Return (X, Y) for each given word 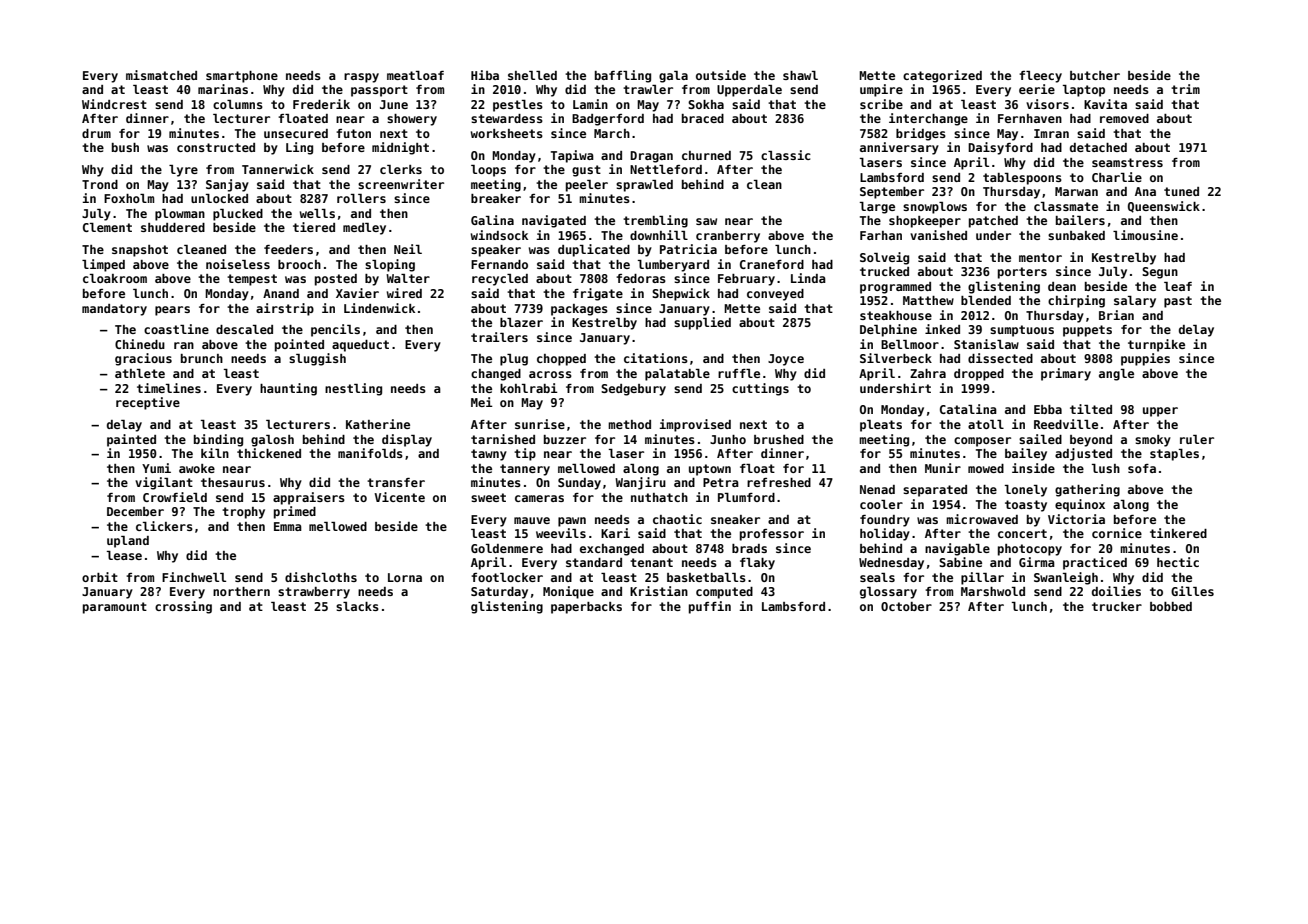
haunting (288, 389)
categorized (942, 76)
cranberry (728, 237)
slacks (357, 606)
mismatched (161, 75)
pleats (881, 426)
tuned (1181, 191)
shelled (532, 75)
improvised (695, 425)
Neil (408, 249)
